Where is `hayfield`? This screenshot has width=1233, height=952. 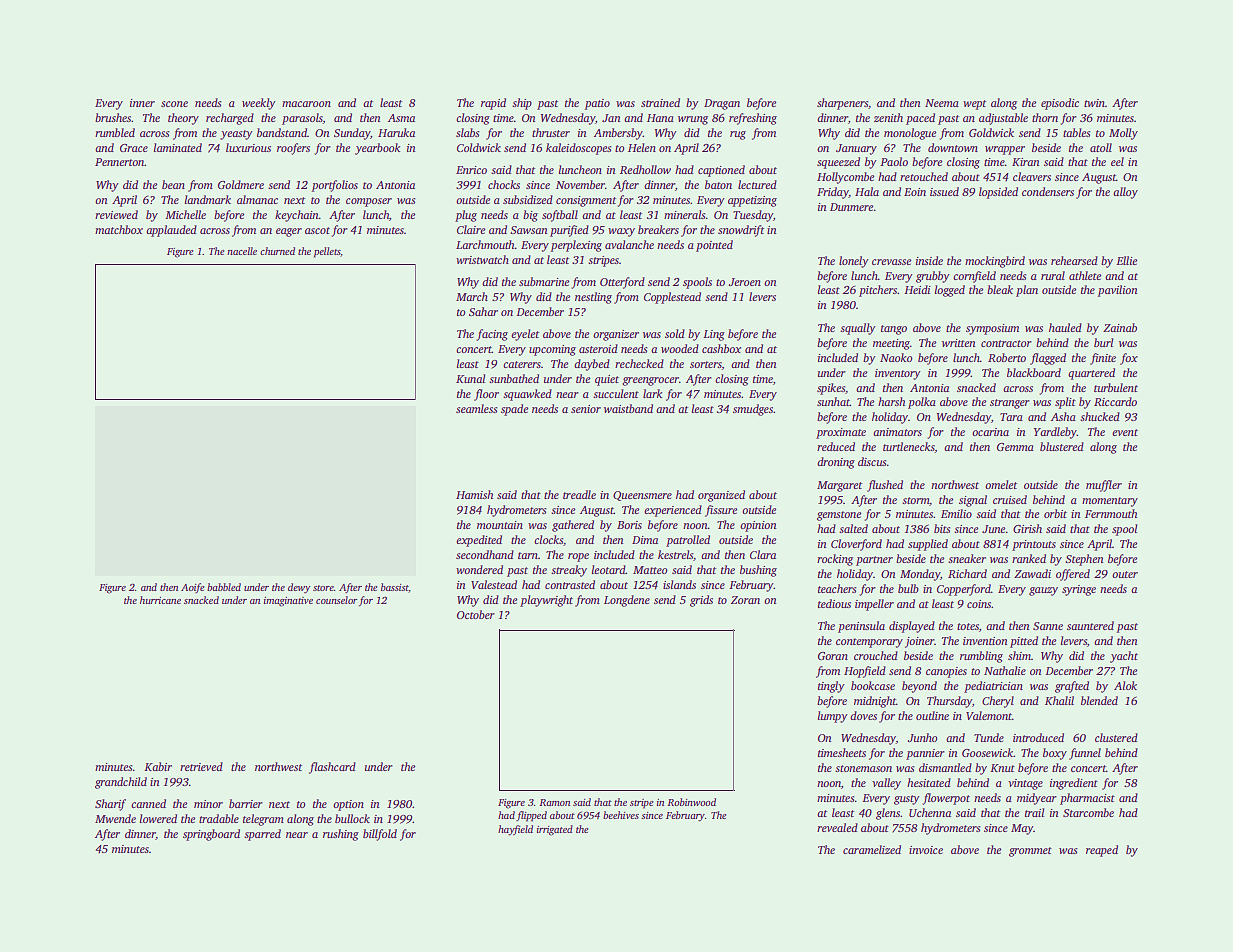 hayfield is located at coordinates (515, 830).
